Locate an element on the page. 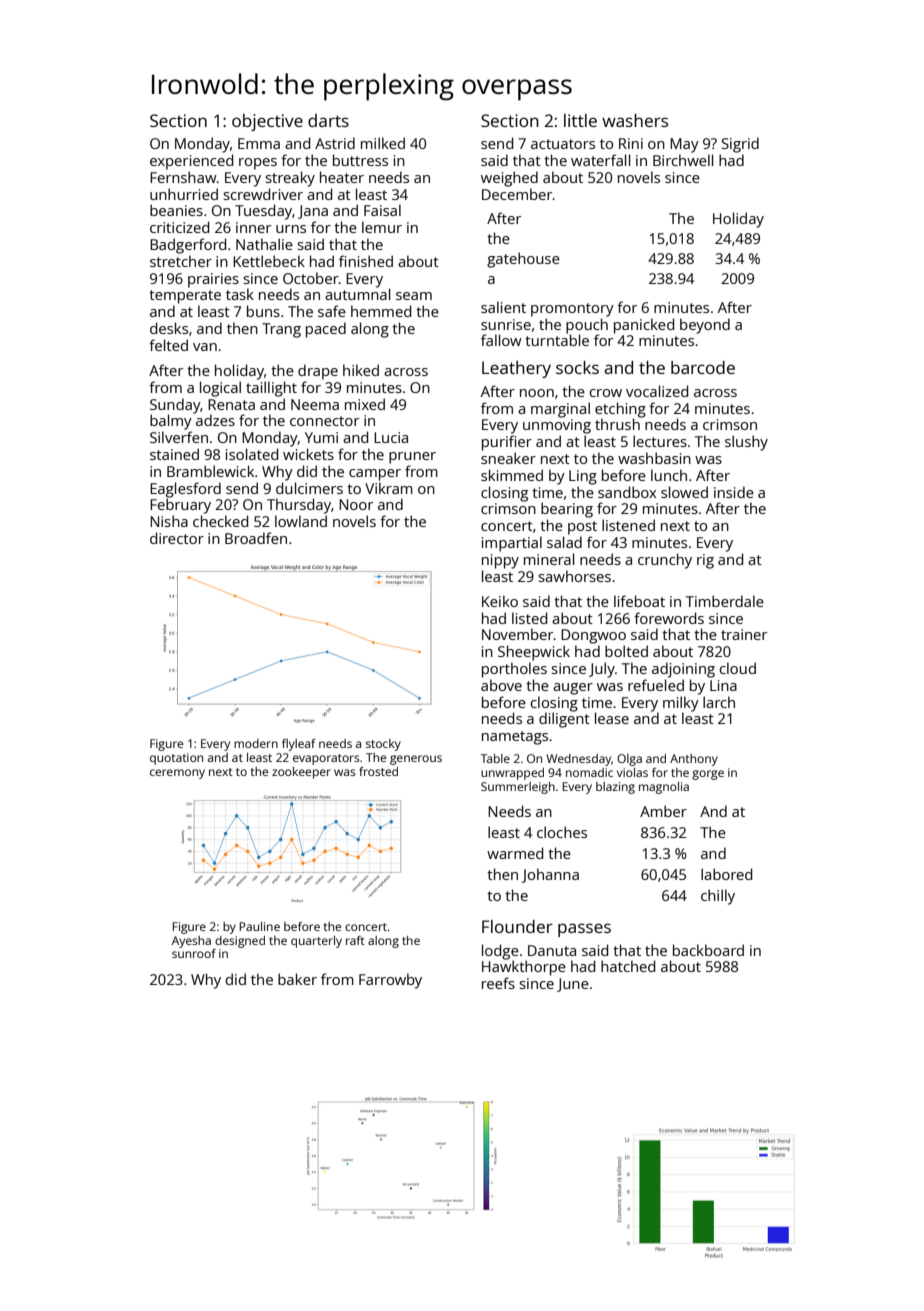 The width and height of the page is (924, 1311). buttress is located at coordinates (360, 160).
